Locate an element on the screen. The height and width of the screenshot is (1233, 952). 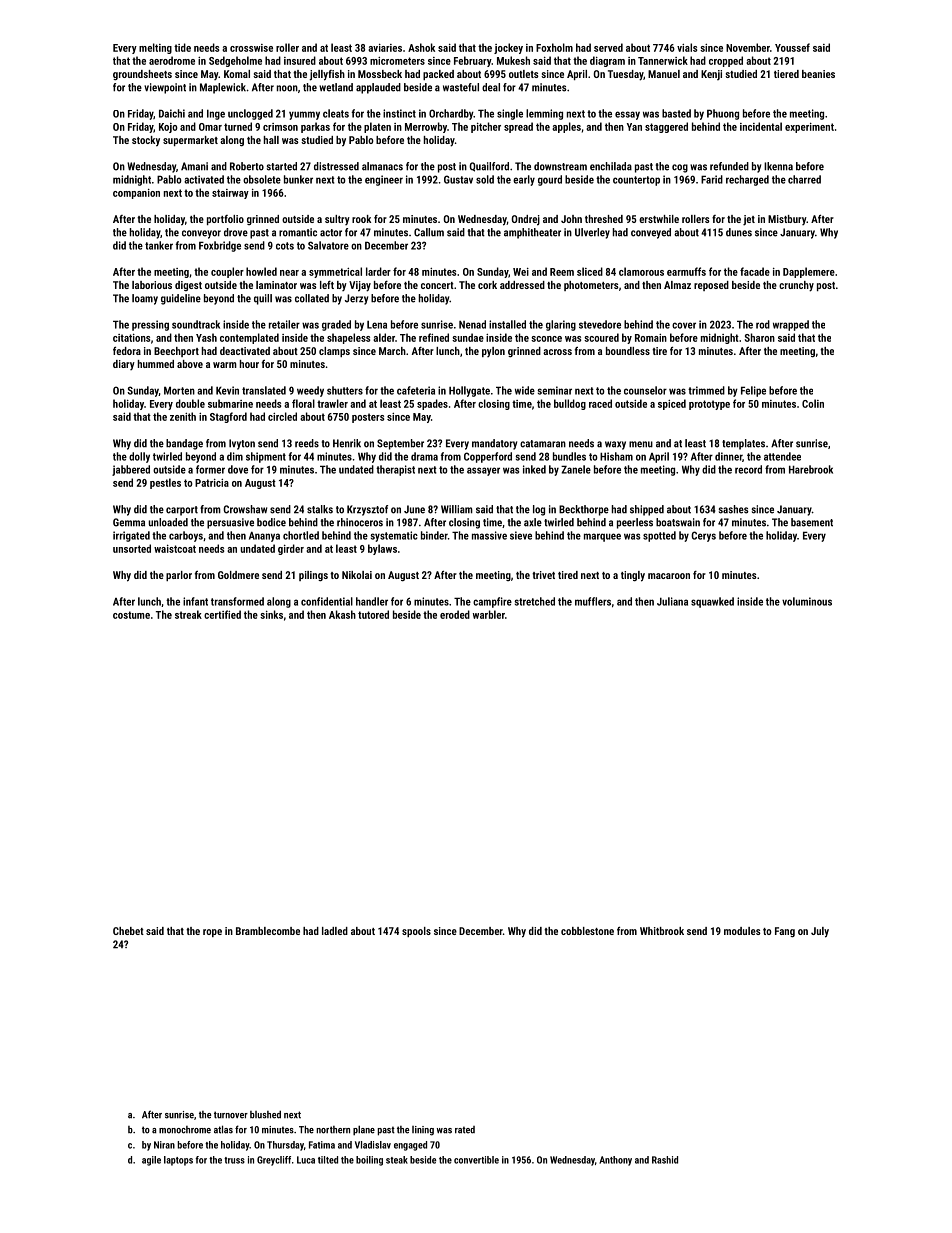
pitcher is located at coordinates (486, 127).
